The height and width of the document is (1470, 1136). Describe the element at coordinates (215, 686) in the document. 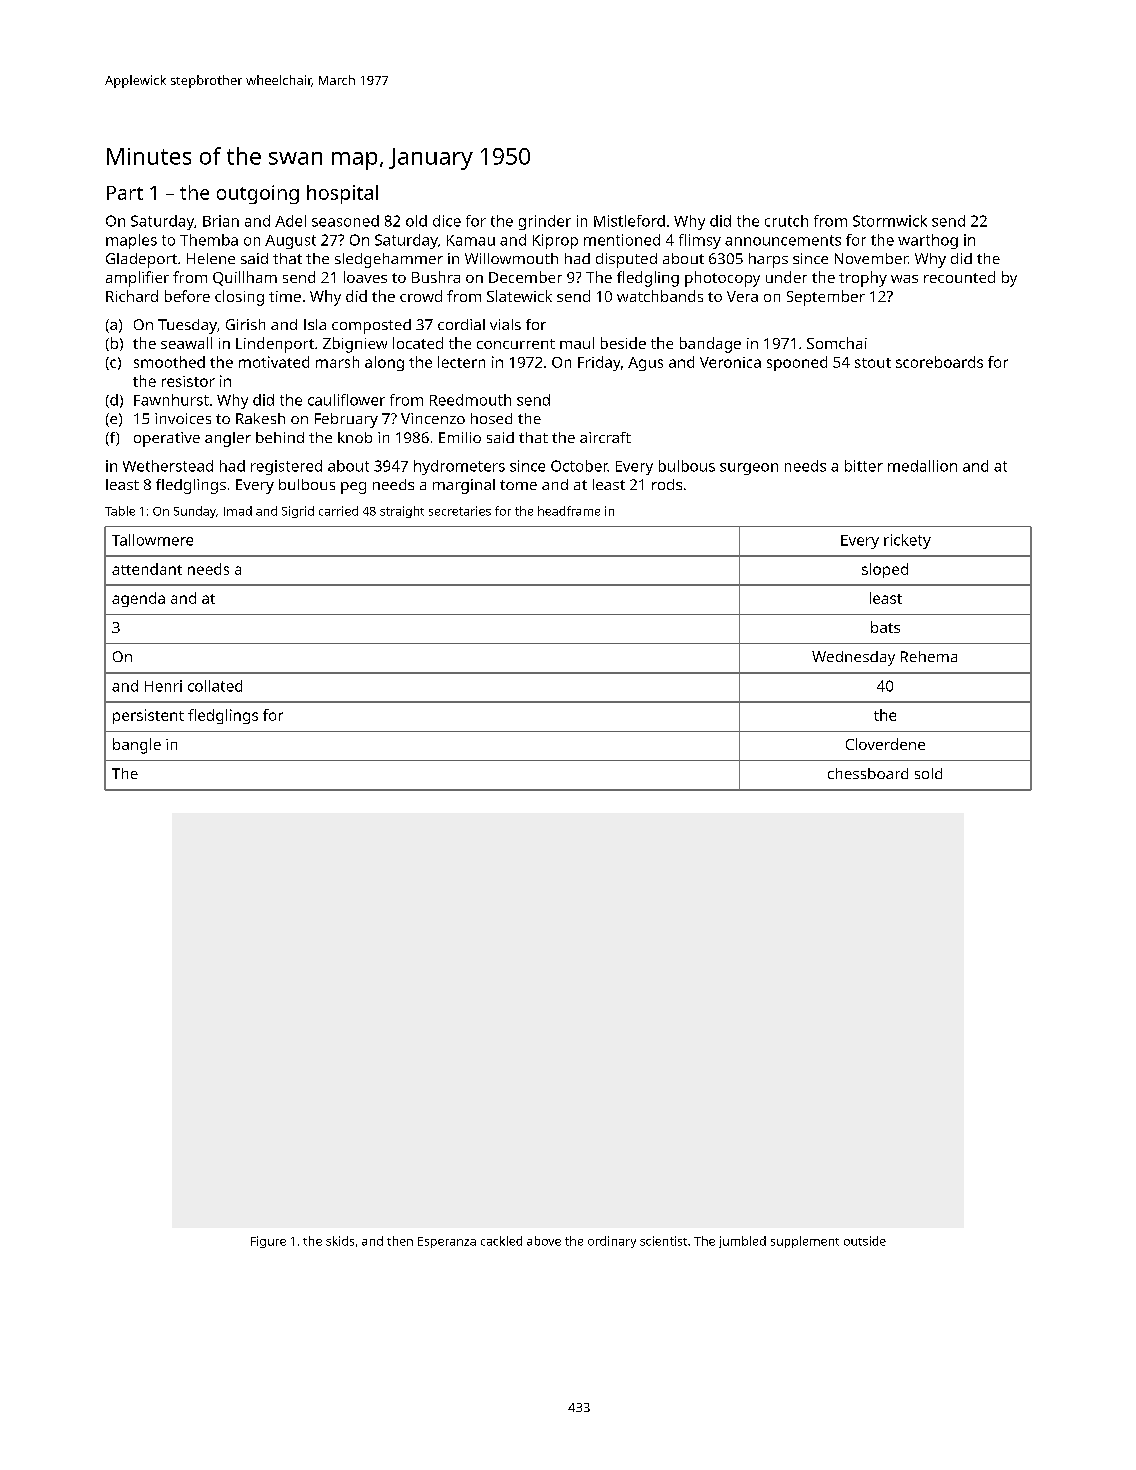

I see `collated` at that location.
